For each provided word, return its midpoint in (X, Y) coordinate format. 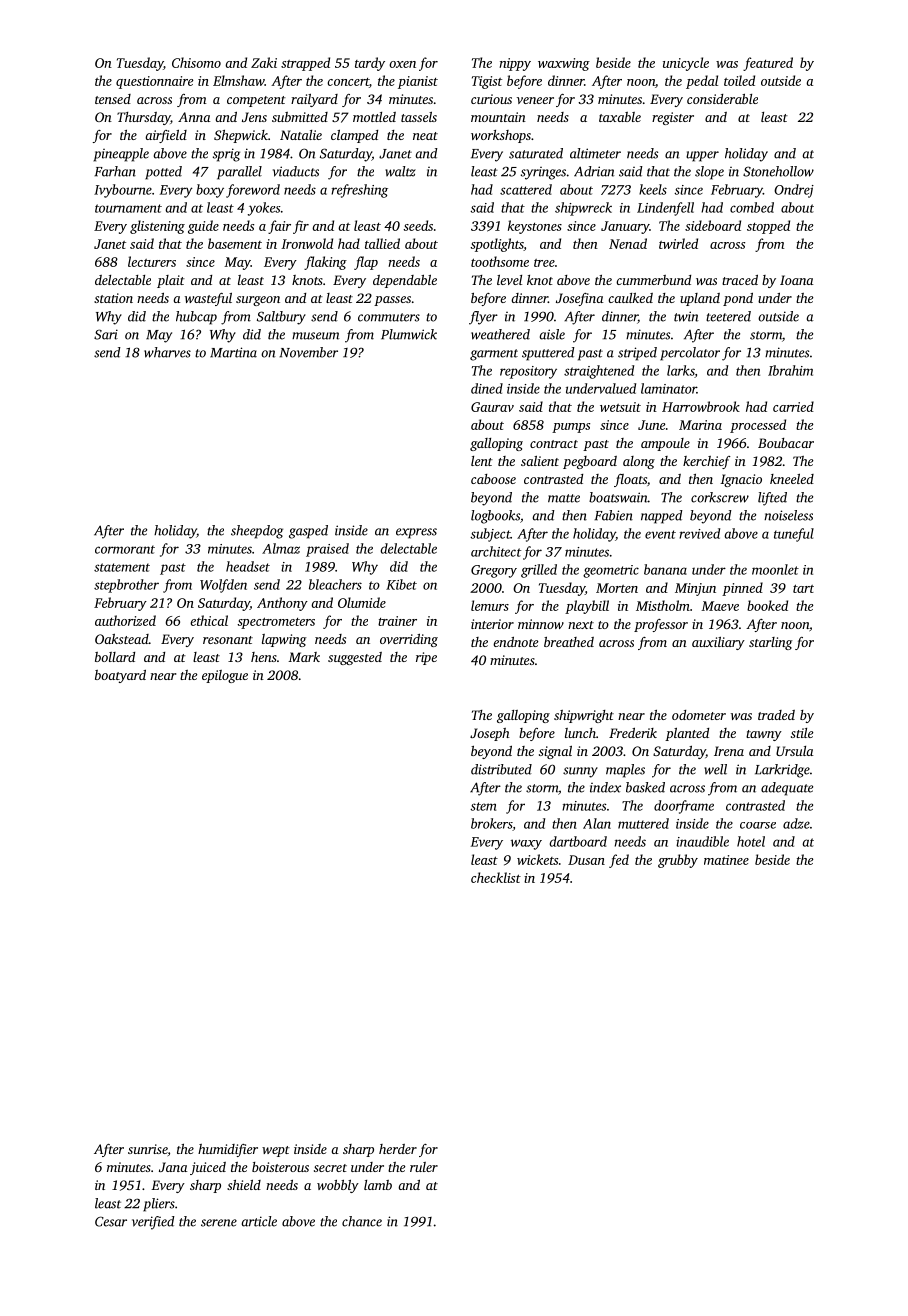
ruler (424, 1167)
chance (362, 1221)
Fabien (613, 515)
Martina (233, 352)
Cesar (111, 1221)
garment (494, 355)
